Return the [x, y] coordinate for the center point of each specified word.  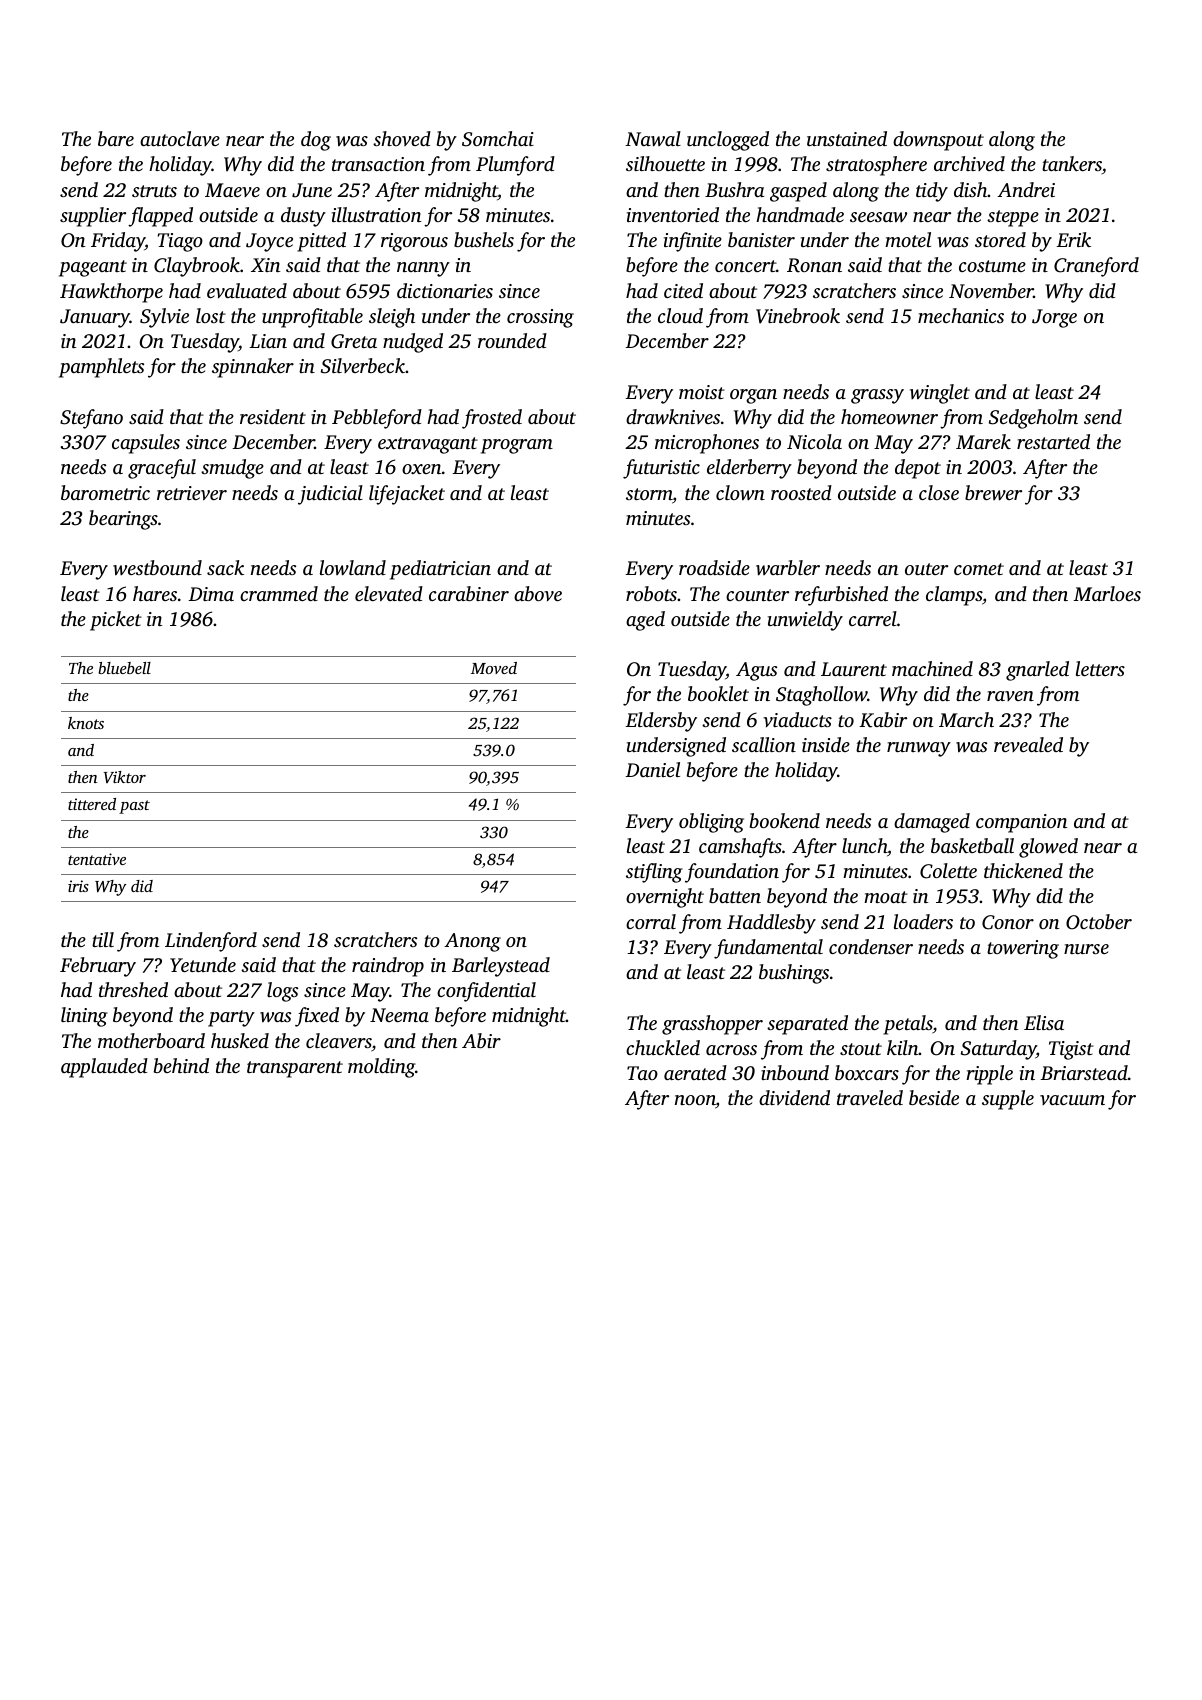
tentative [97, 859]
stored [1000, 239]
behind [181, 1065]
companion [1021, 823]
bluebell [124, 668]
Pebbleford [377, 419]
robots [651, 593]
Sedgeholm [1033, 419]
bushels [484, 239]
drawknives [673, 416]
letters [1100, 668]
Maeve [232, 190]
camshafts [740, 848]
